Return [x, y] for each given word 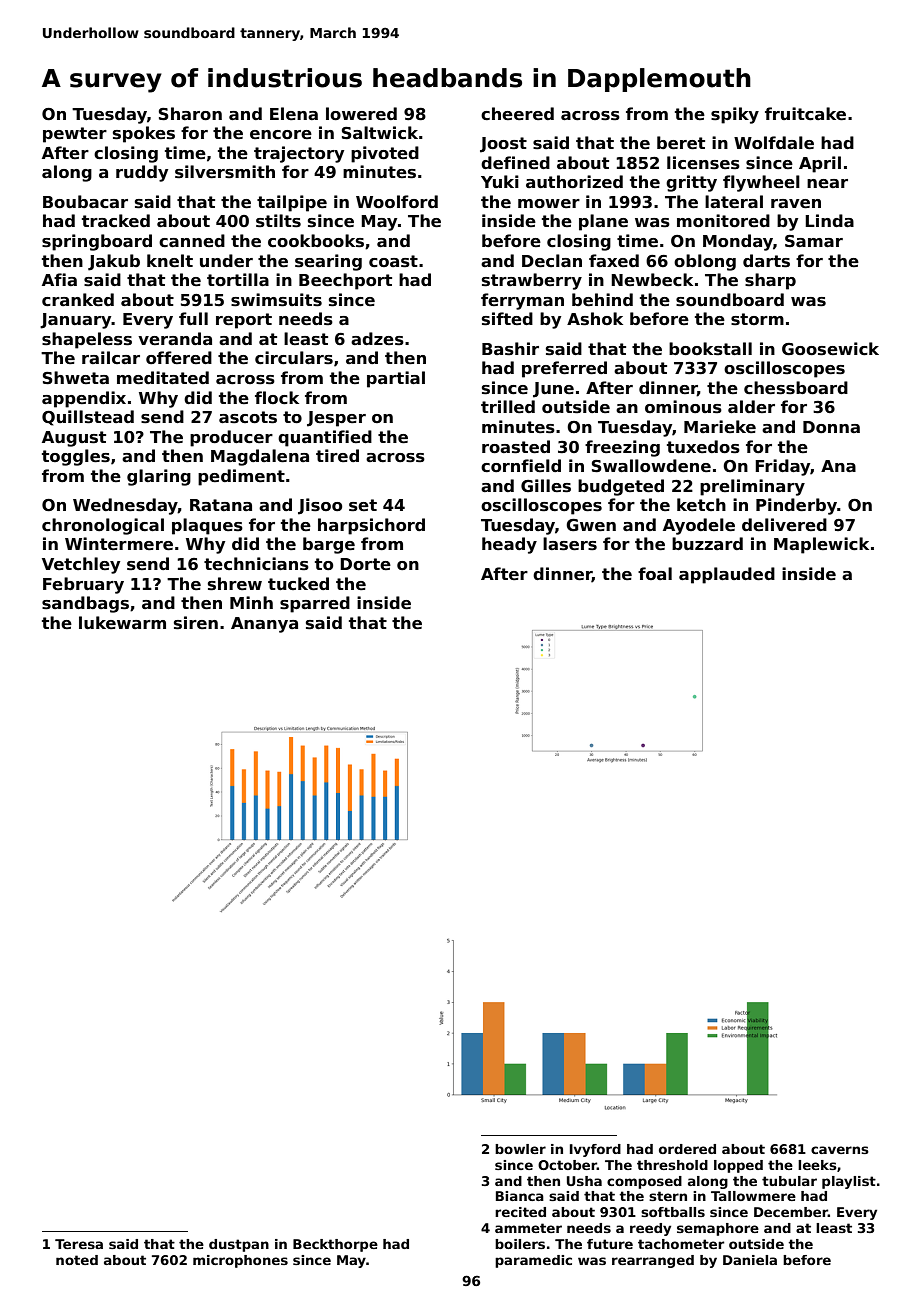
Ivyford [595, 1150]
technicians [256, 564]
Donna [831, 427]
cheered [517, 114]
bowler [520, 1149]
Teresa [79, 1244]
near [827, 184]
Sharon [190, 114]
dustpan [239, 1245]
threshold [672, 1165]
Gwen [591, 525]
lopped [738, 1166]
